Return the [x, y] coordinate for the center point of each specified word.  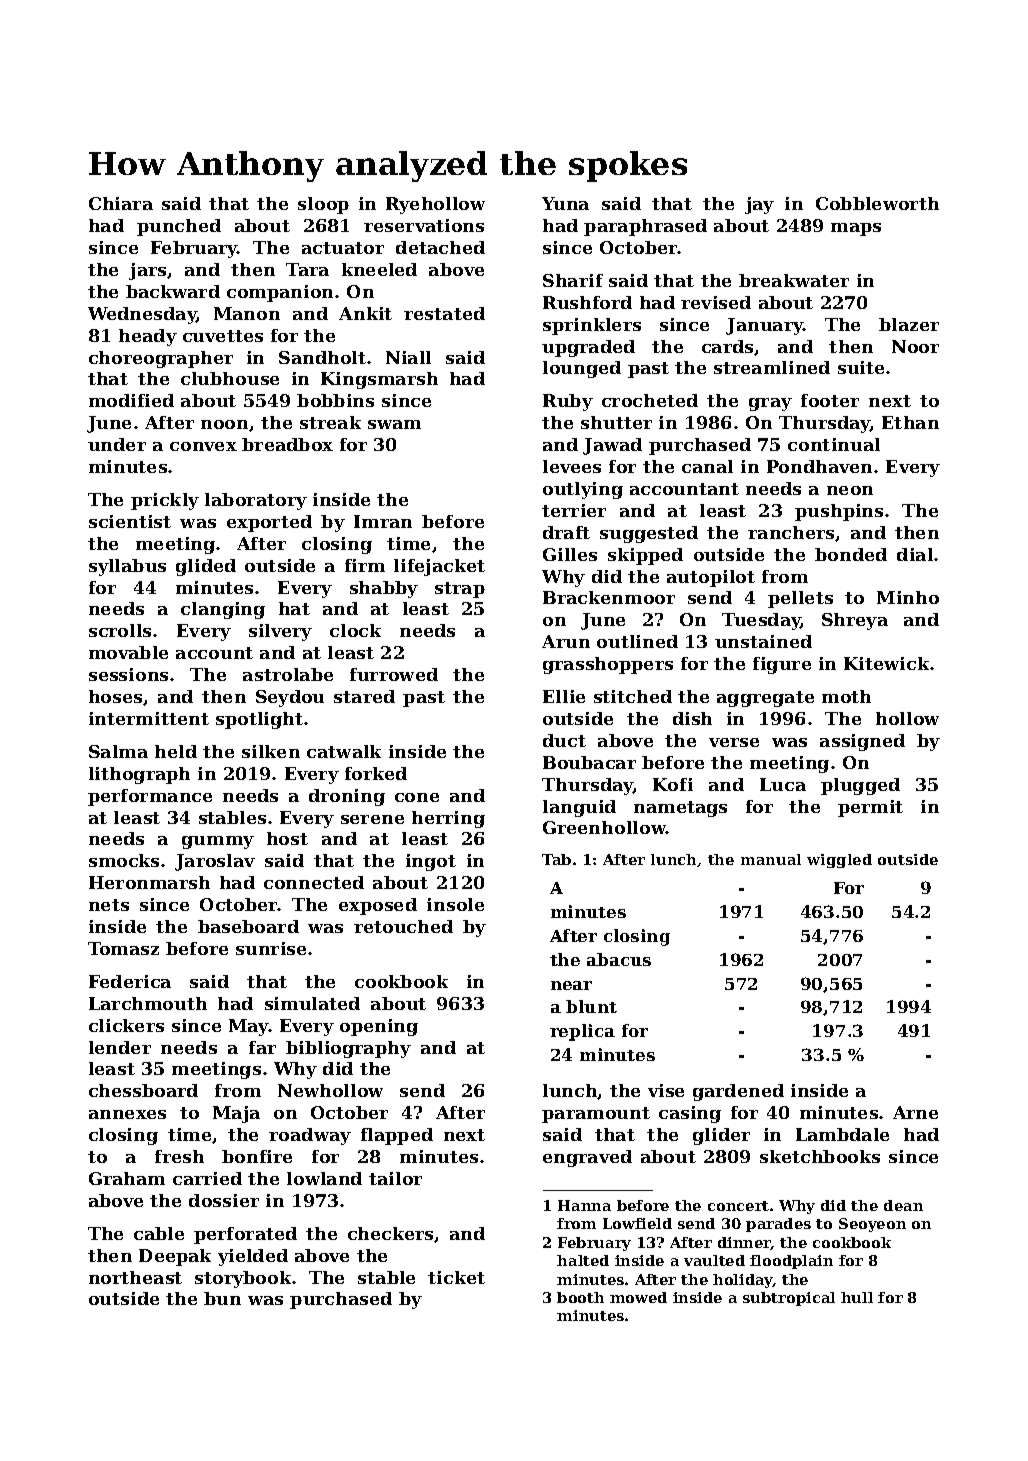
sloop [323, 205]
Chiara [121, 203]
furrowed [394, 674]
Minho [908, 597]
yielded [253, 1257]
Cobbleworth [877, 203]
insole [455, 904]
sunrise [271, 948]
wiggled [839, 861]
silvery [280, 632]
